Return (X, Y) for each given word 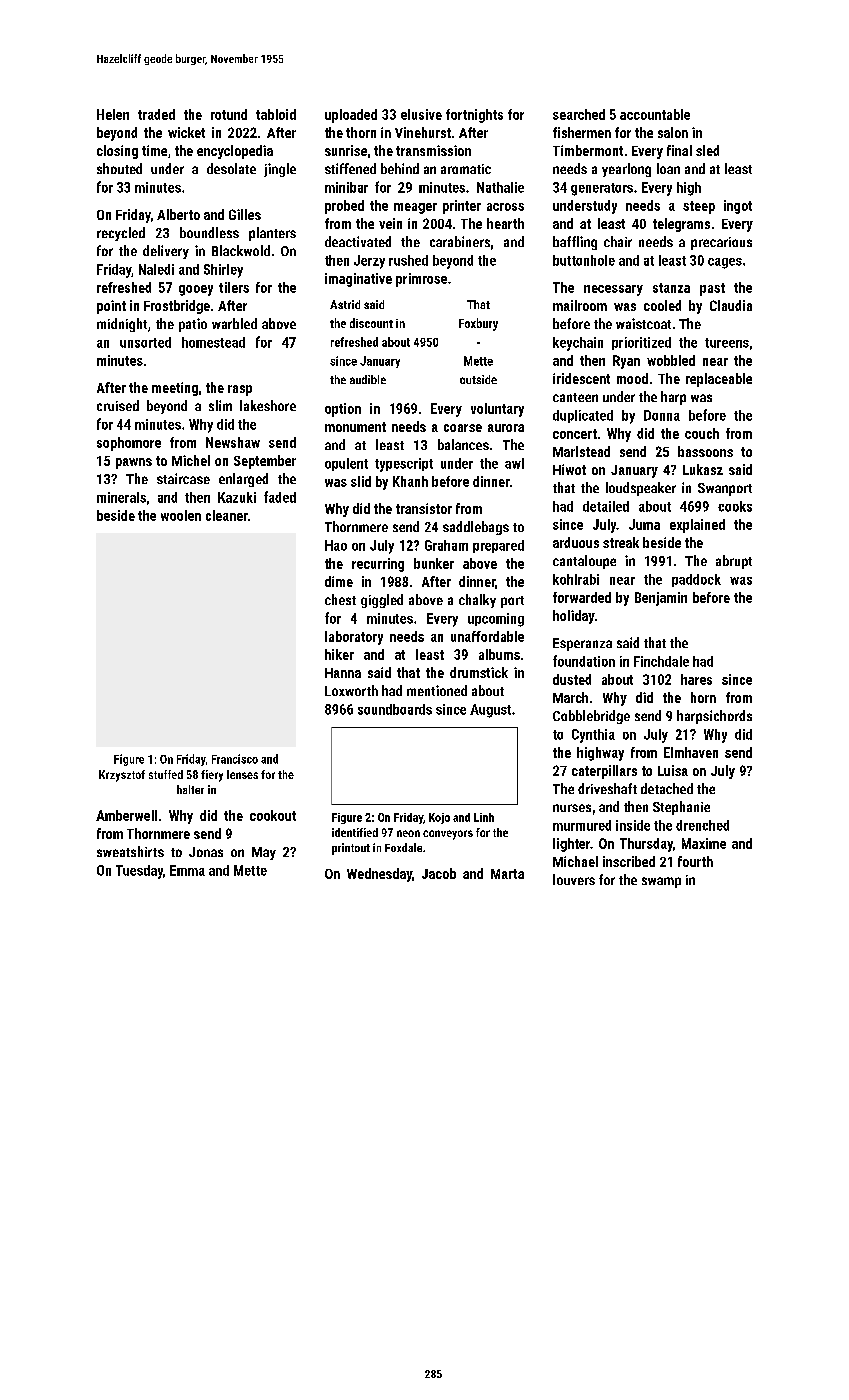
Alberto (178, 214)
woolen (181, 515)
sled (707, 150)
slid (361, 481)
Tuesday (139, 872)
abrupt (734, 562)
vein (390, 223)
